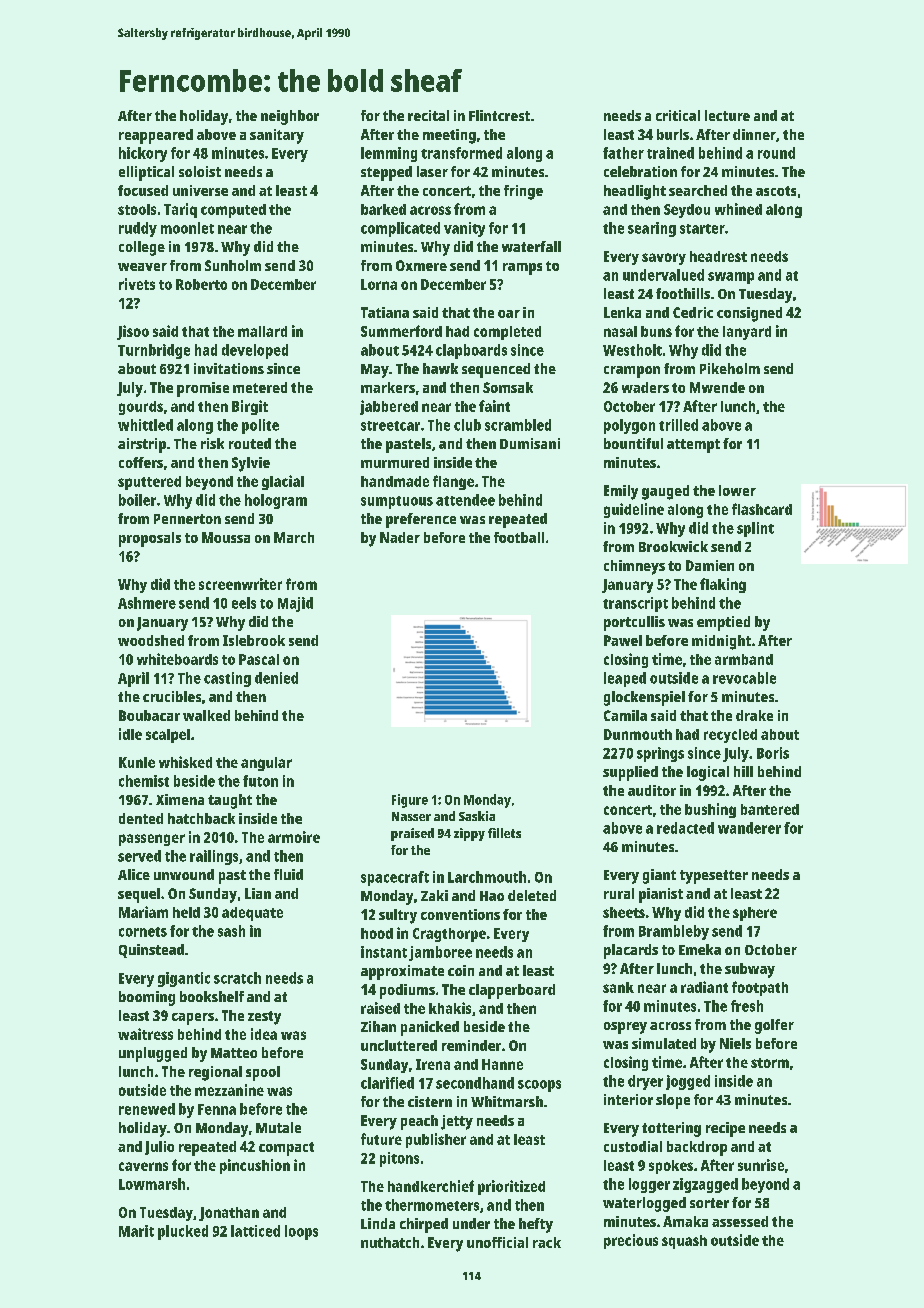 Image resolution: width=924 pixels, height=1308 pixels. Describe the element at coordinates (625, 679) in the screenshot. I see `leaped` at that location.
